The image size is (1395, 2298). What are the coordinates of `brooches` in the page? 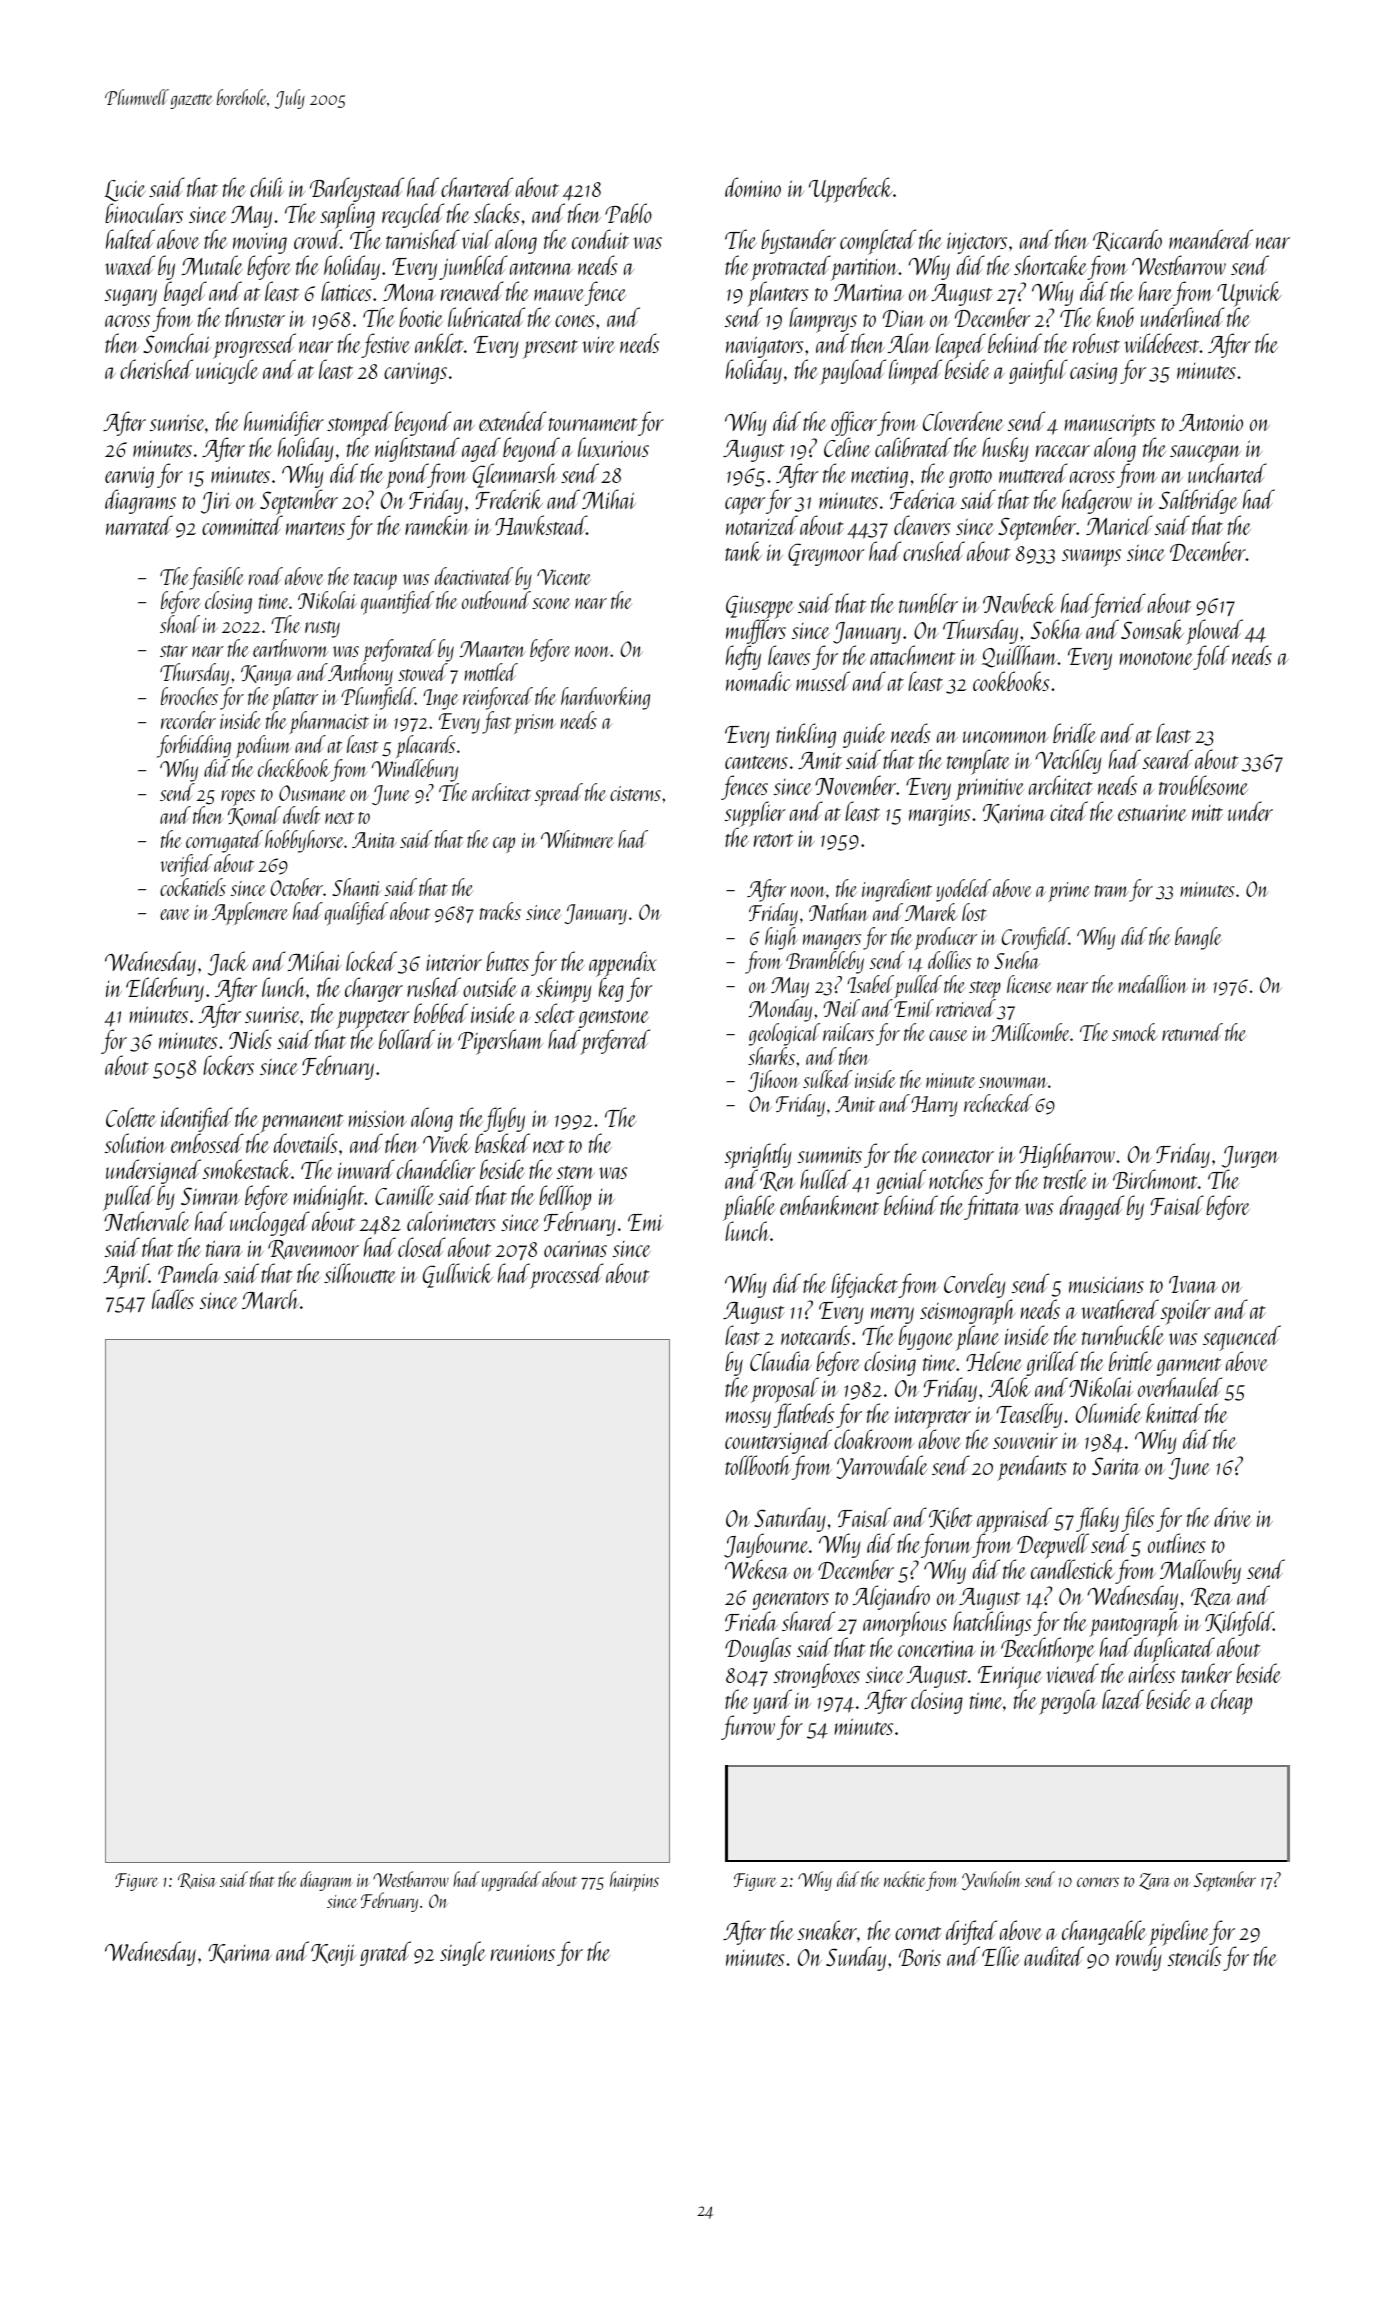 It's located at (189, 696).
